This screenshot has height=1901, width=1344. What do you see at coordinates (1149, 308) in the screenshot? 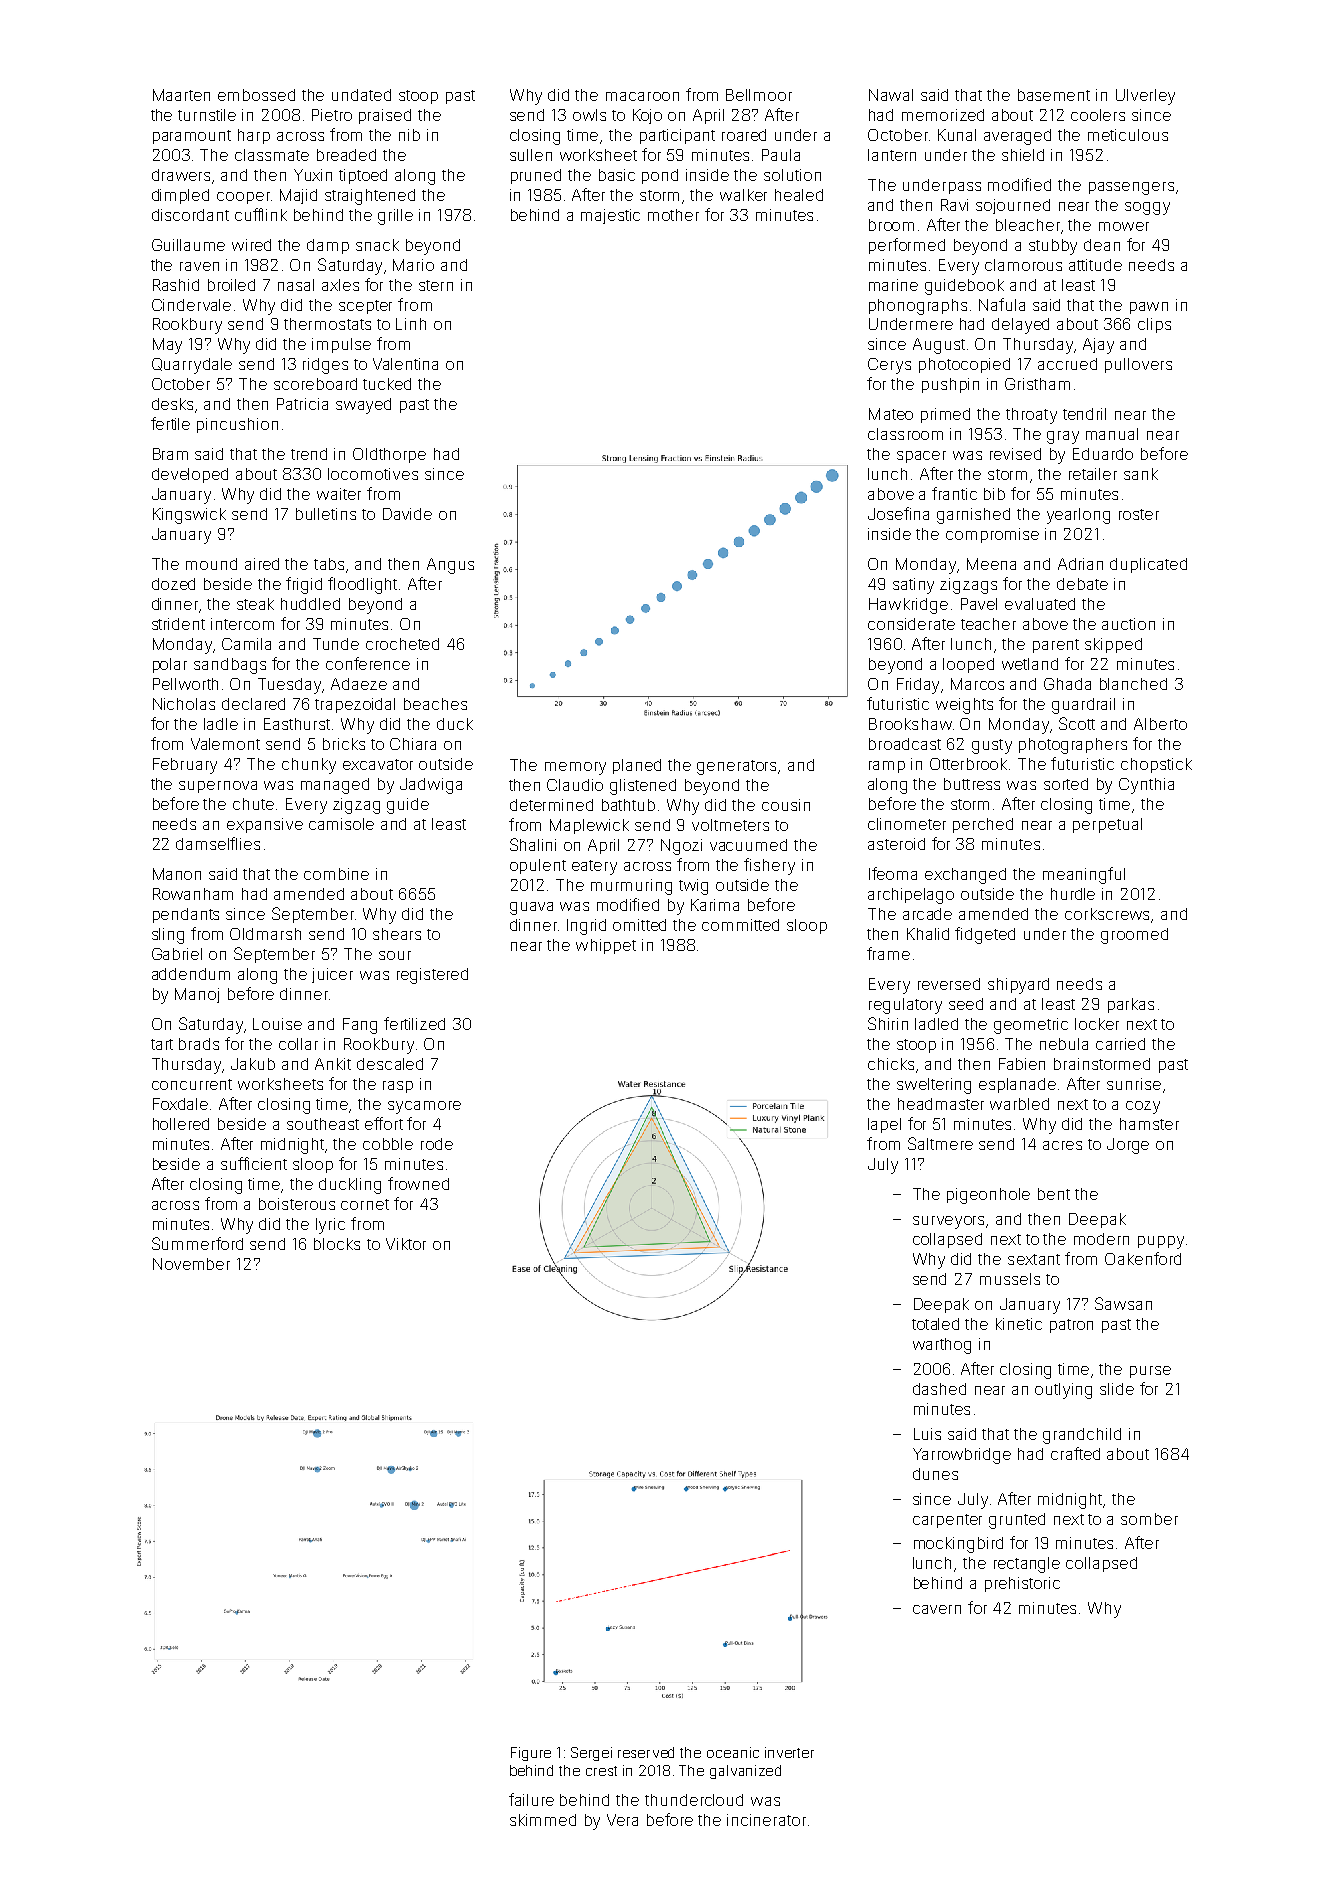
I see `pawn` at bounding box center [1149, 308].
